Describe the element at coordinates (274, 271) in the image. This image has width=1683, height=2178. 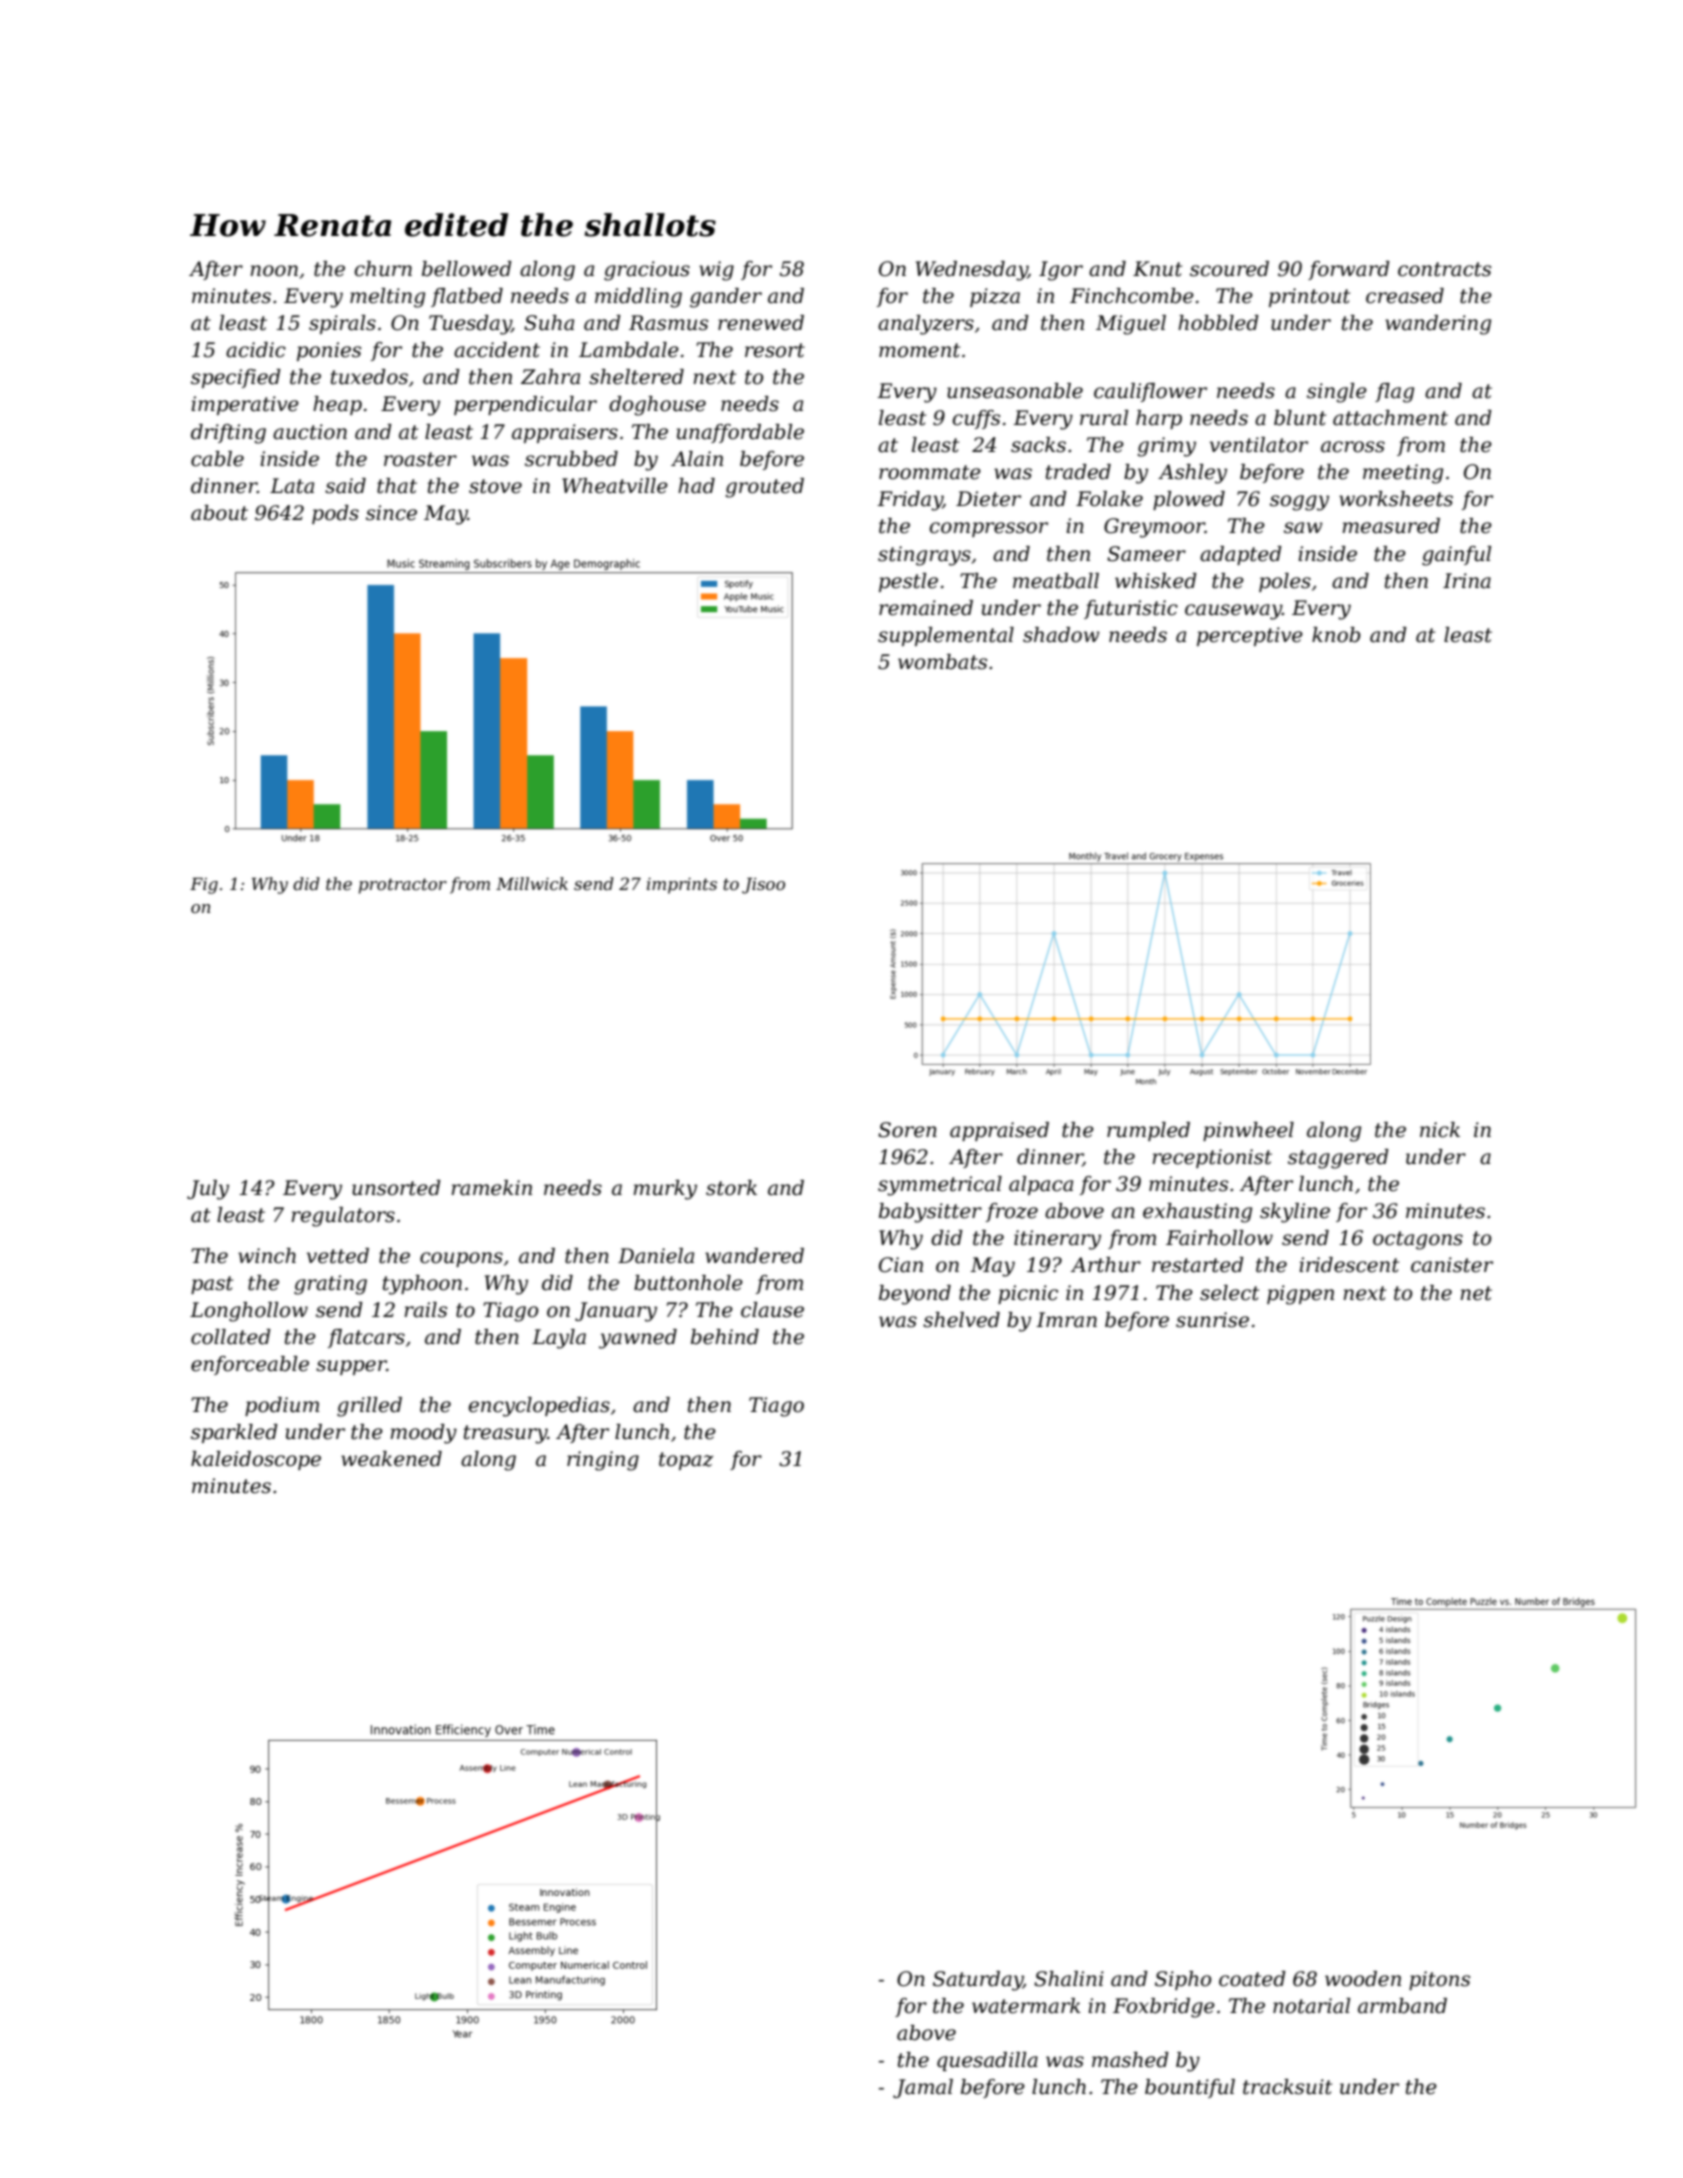
I see `noon` at that location.
